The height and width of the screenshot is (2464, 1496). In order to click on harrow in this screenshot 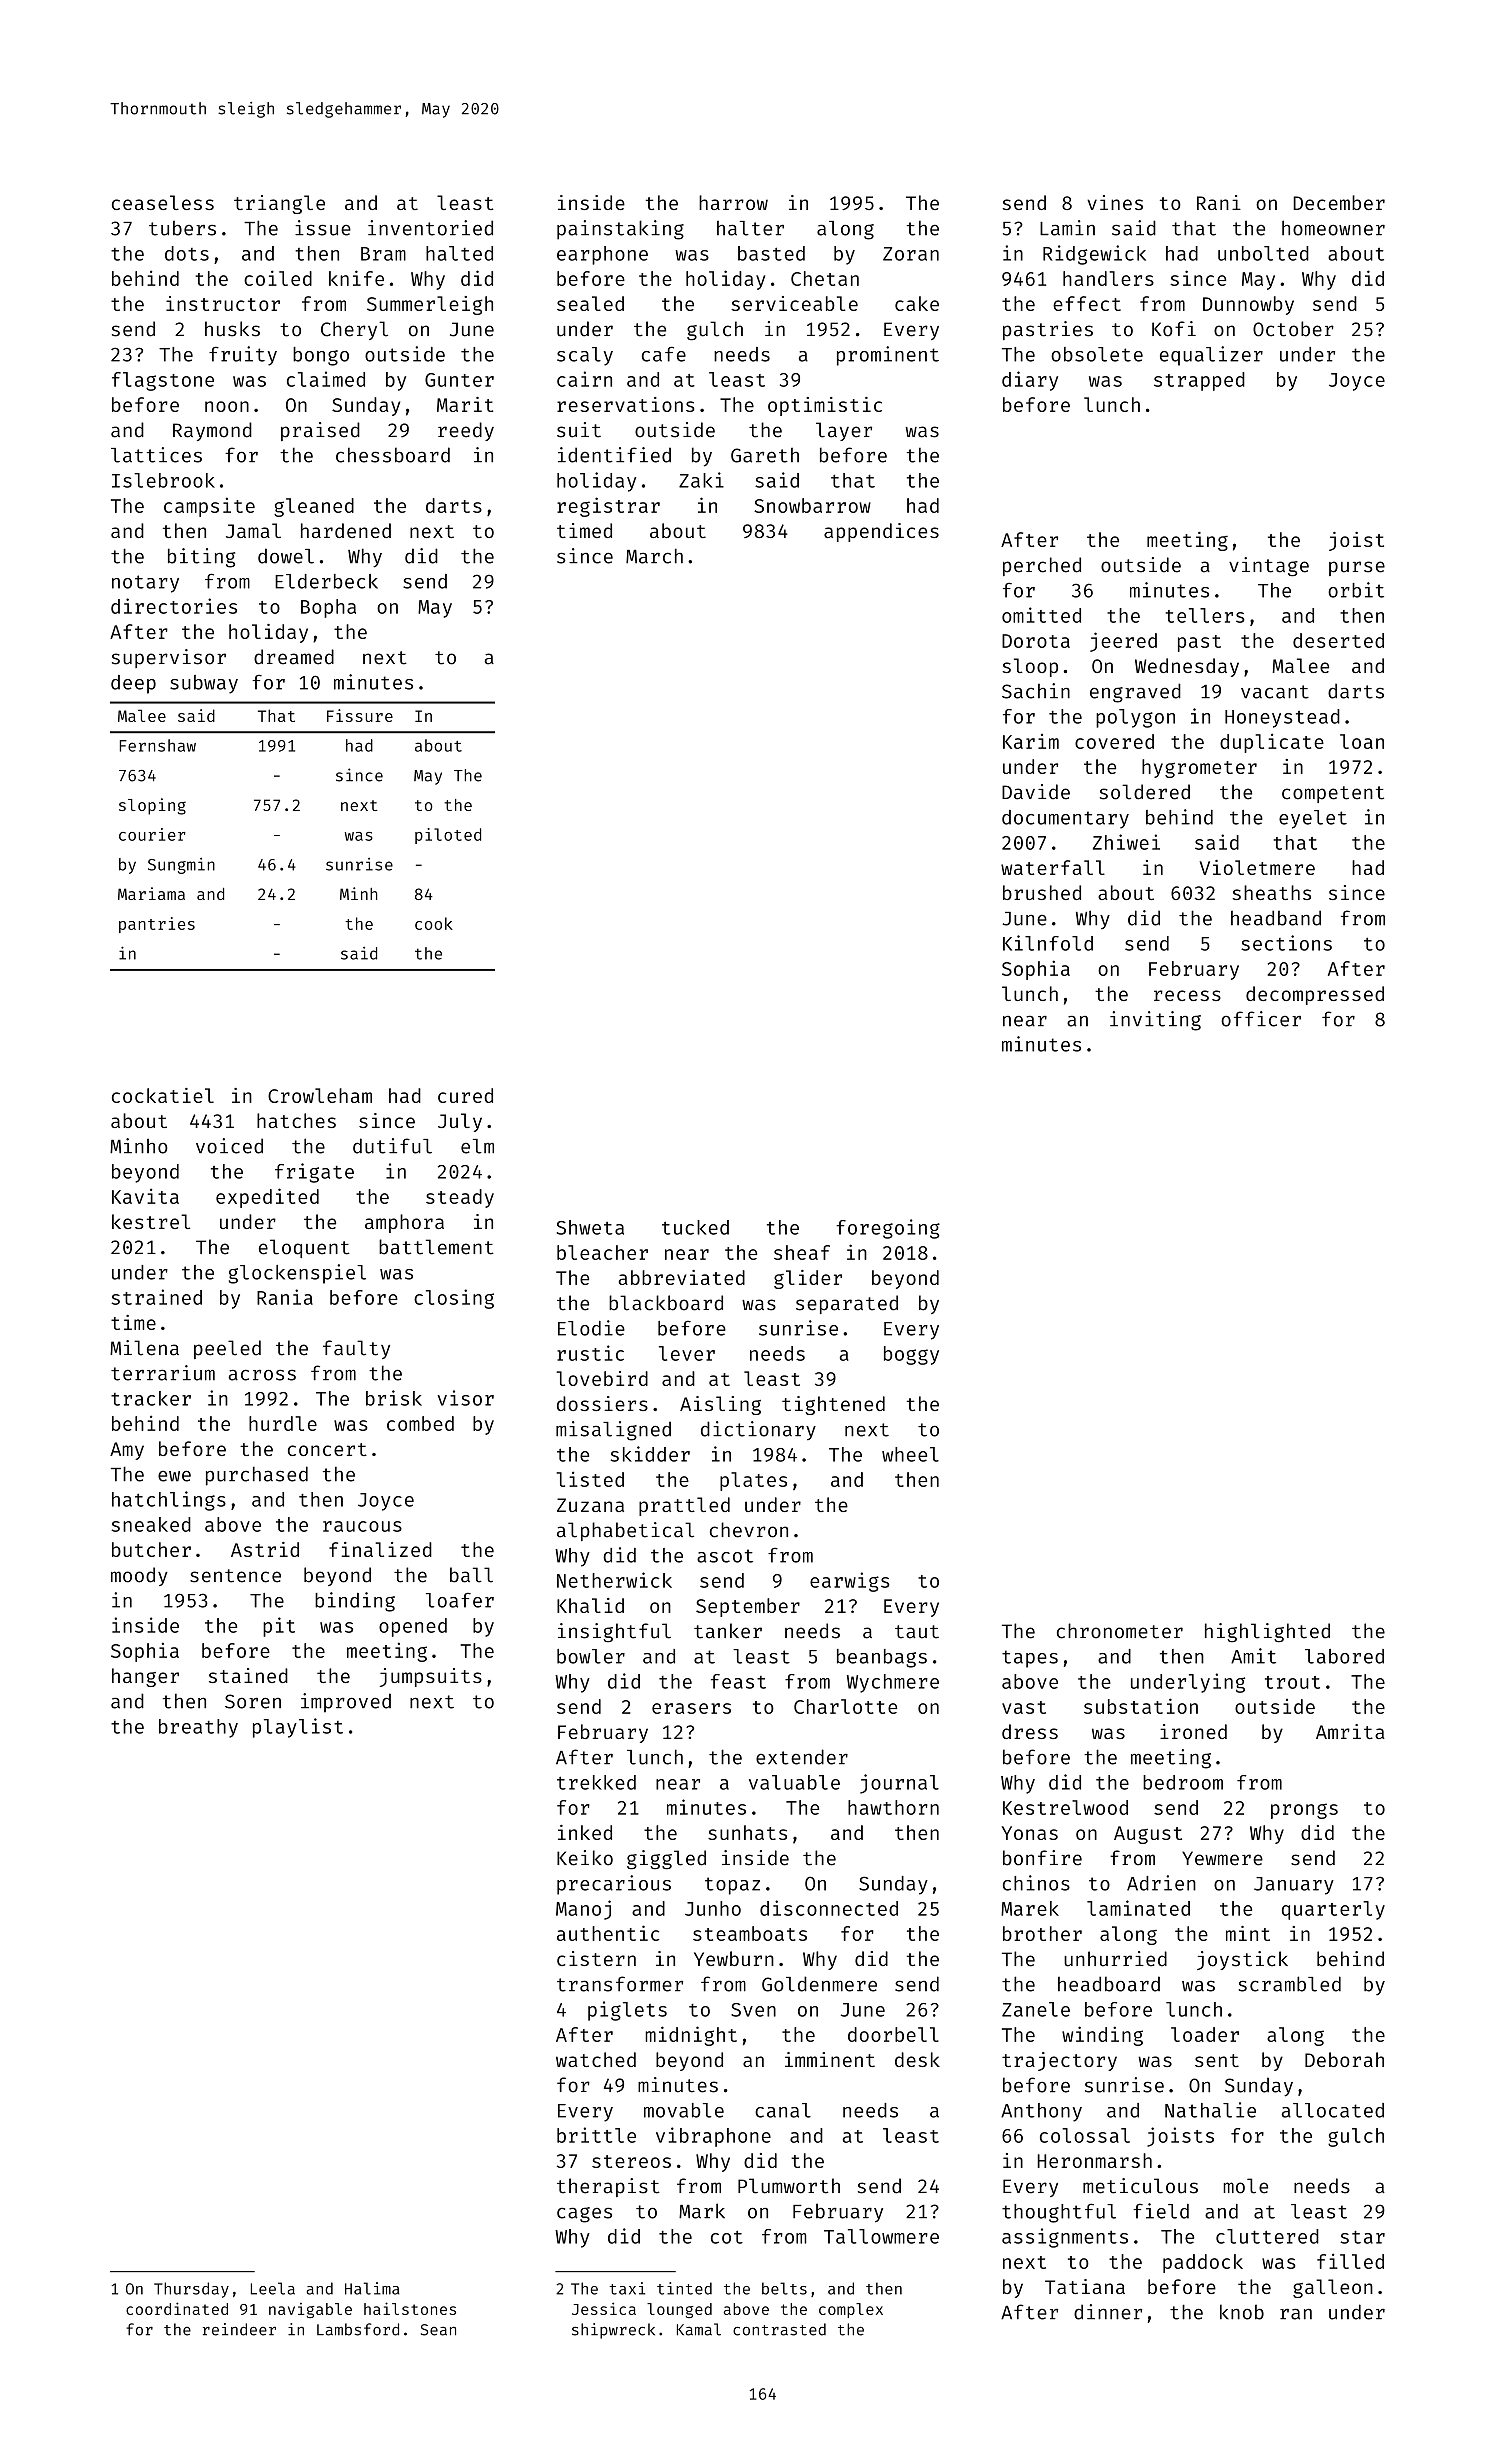, I will do `click(733, 202)`.
